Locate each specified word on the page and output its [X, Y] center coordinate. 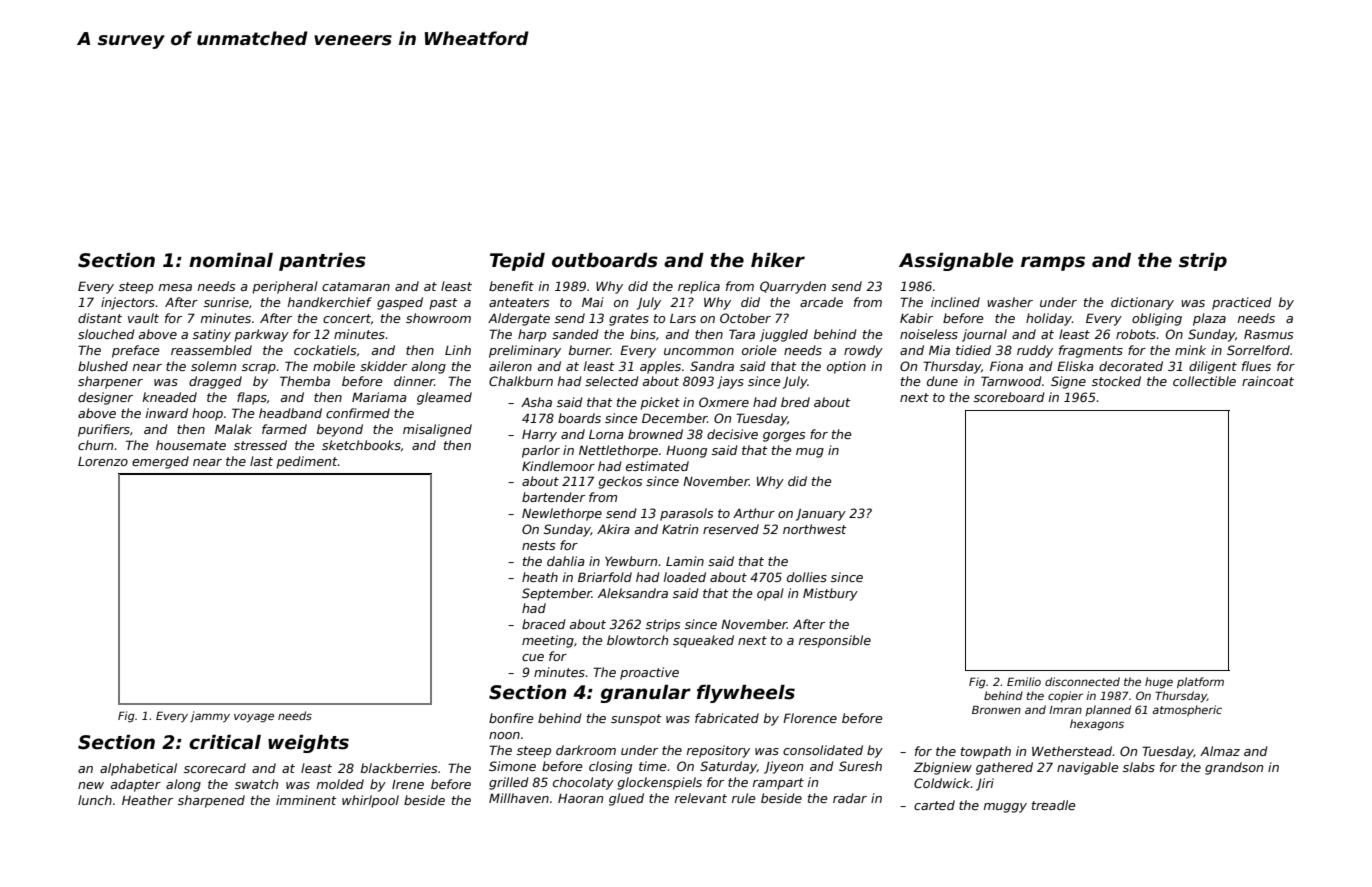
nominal [231, 260]
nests [538, 545]
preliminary [525, 351]
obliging [1157, 319]
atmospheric [1187, 710]
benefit [511, 286]
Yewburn [631, 561]
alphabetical [138, 769]
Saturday [728, 767]
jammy [210, 717]
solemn [213, 366]
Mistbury [830, 594]
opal [770, 594]
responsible [835, 641]
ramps [1053, 263]
